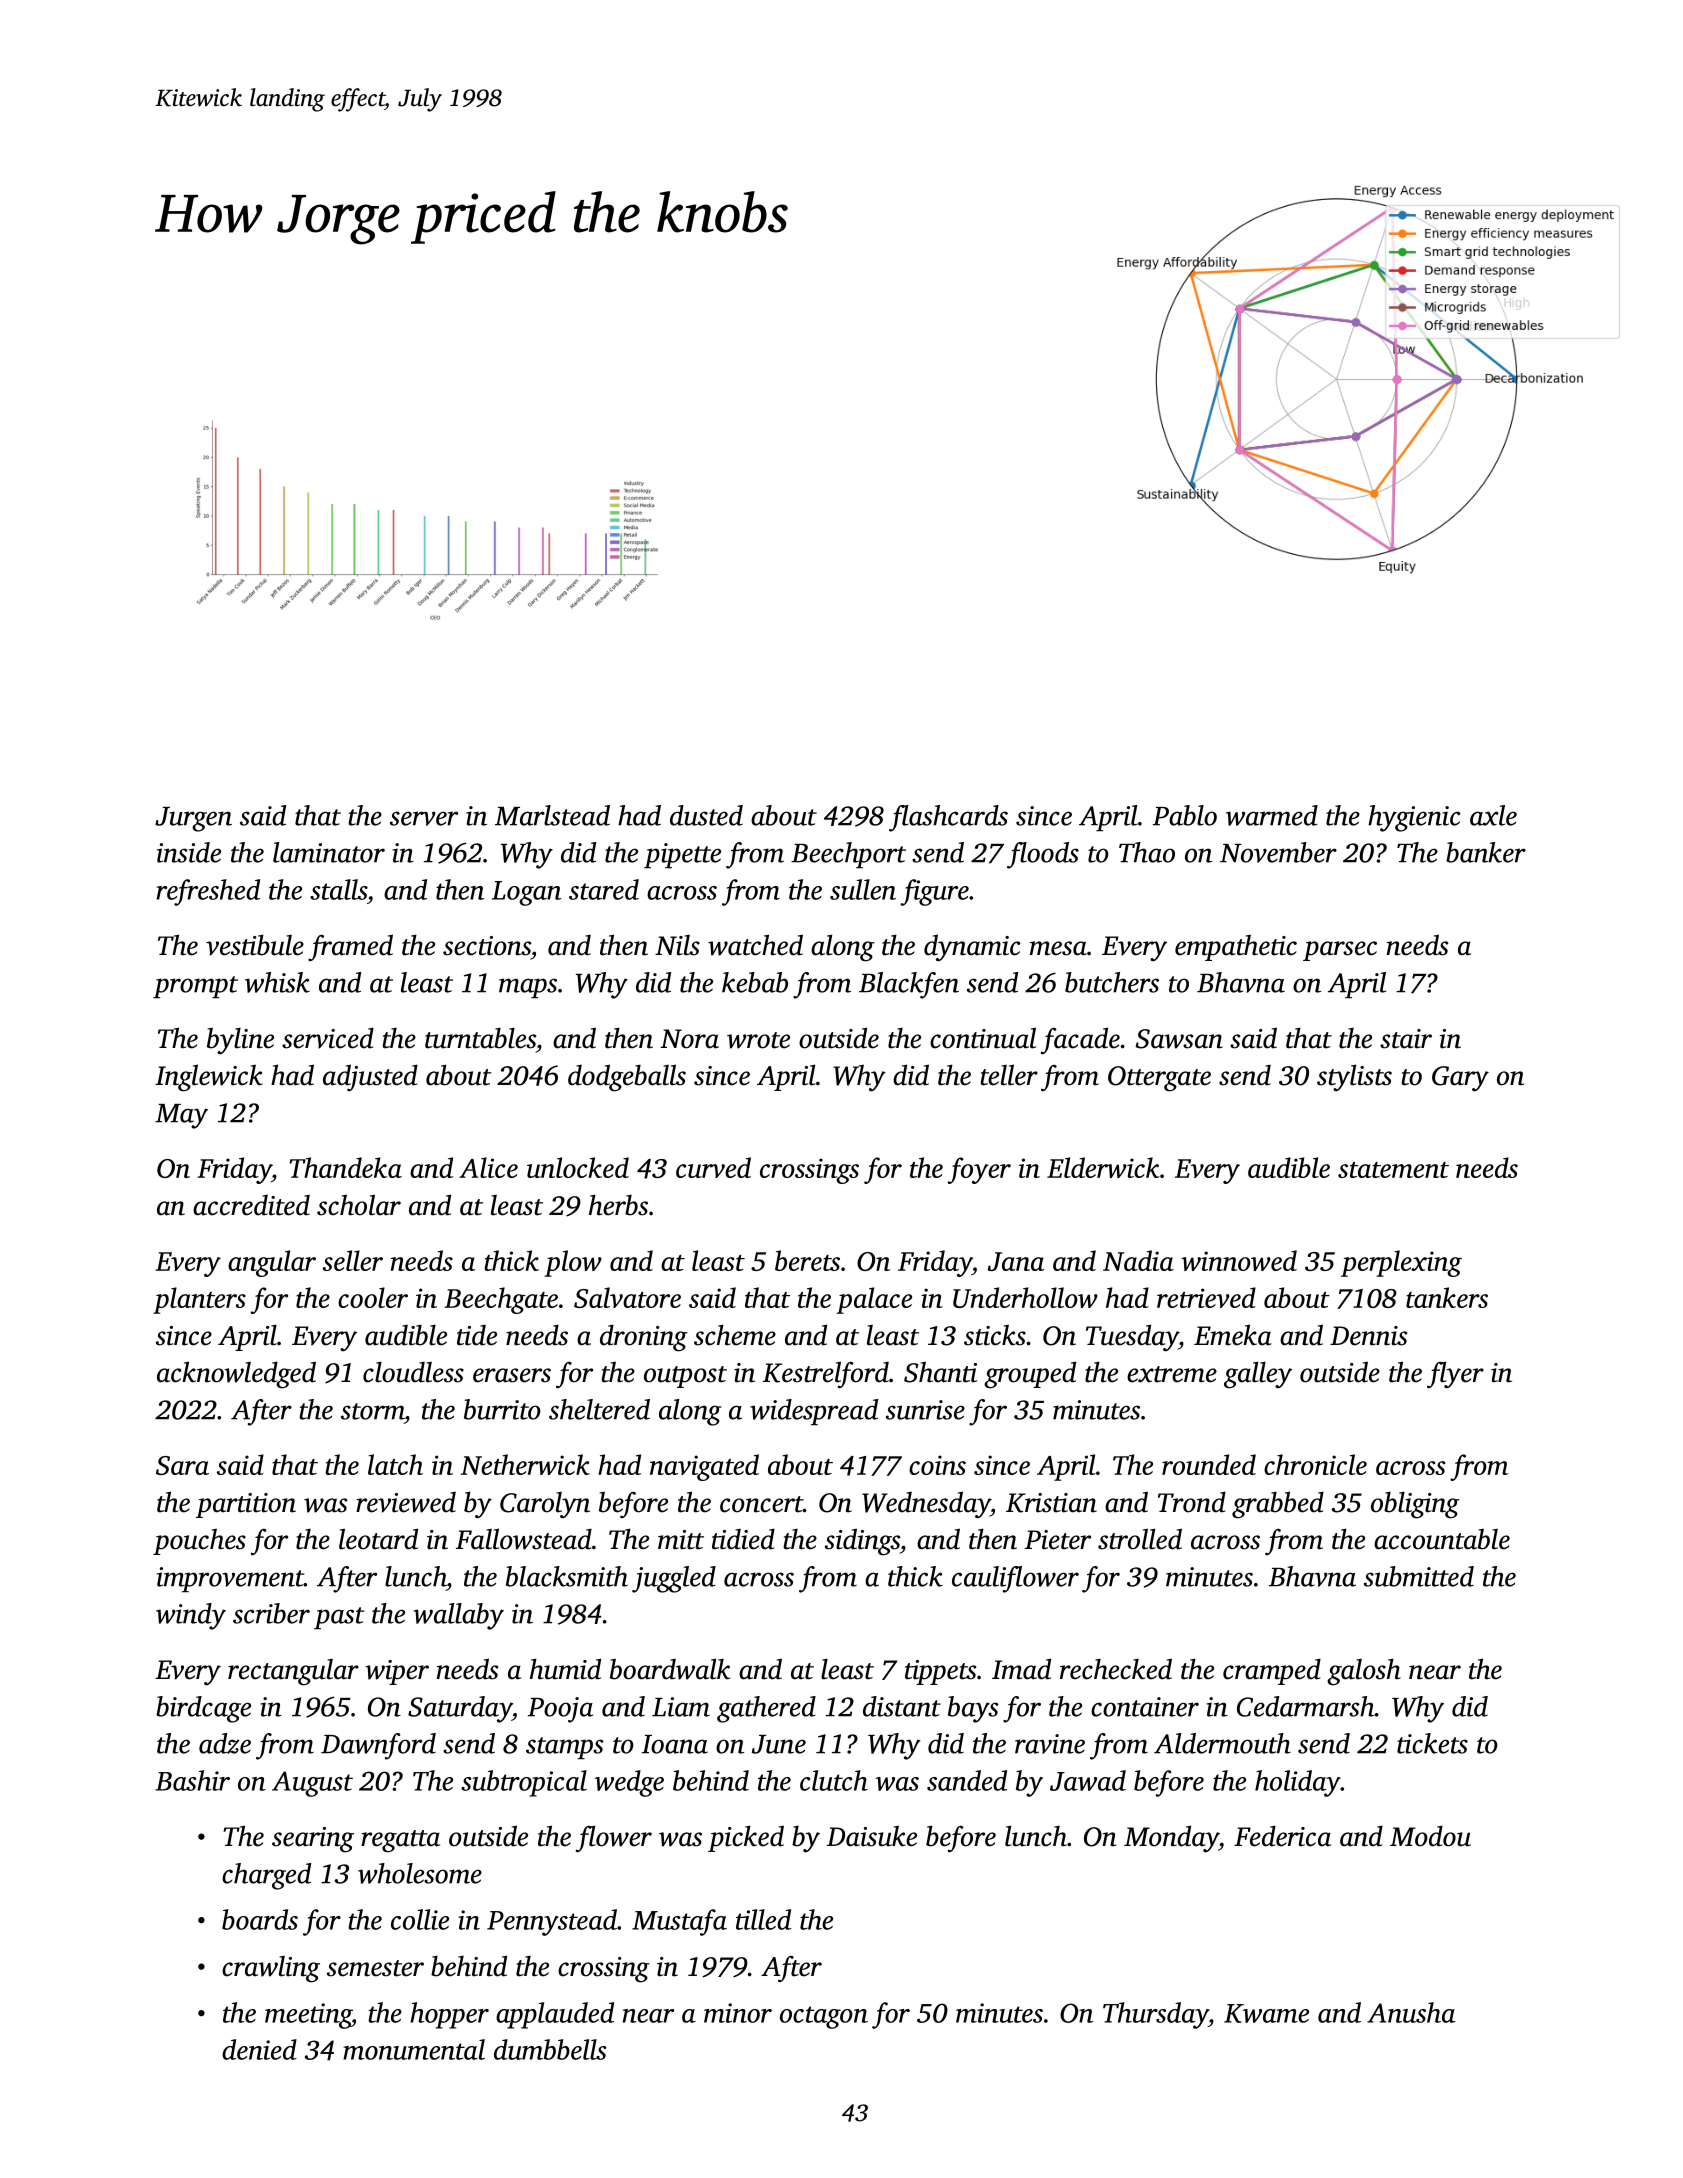  I want to click on Federica, so click(1282, 1836).
